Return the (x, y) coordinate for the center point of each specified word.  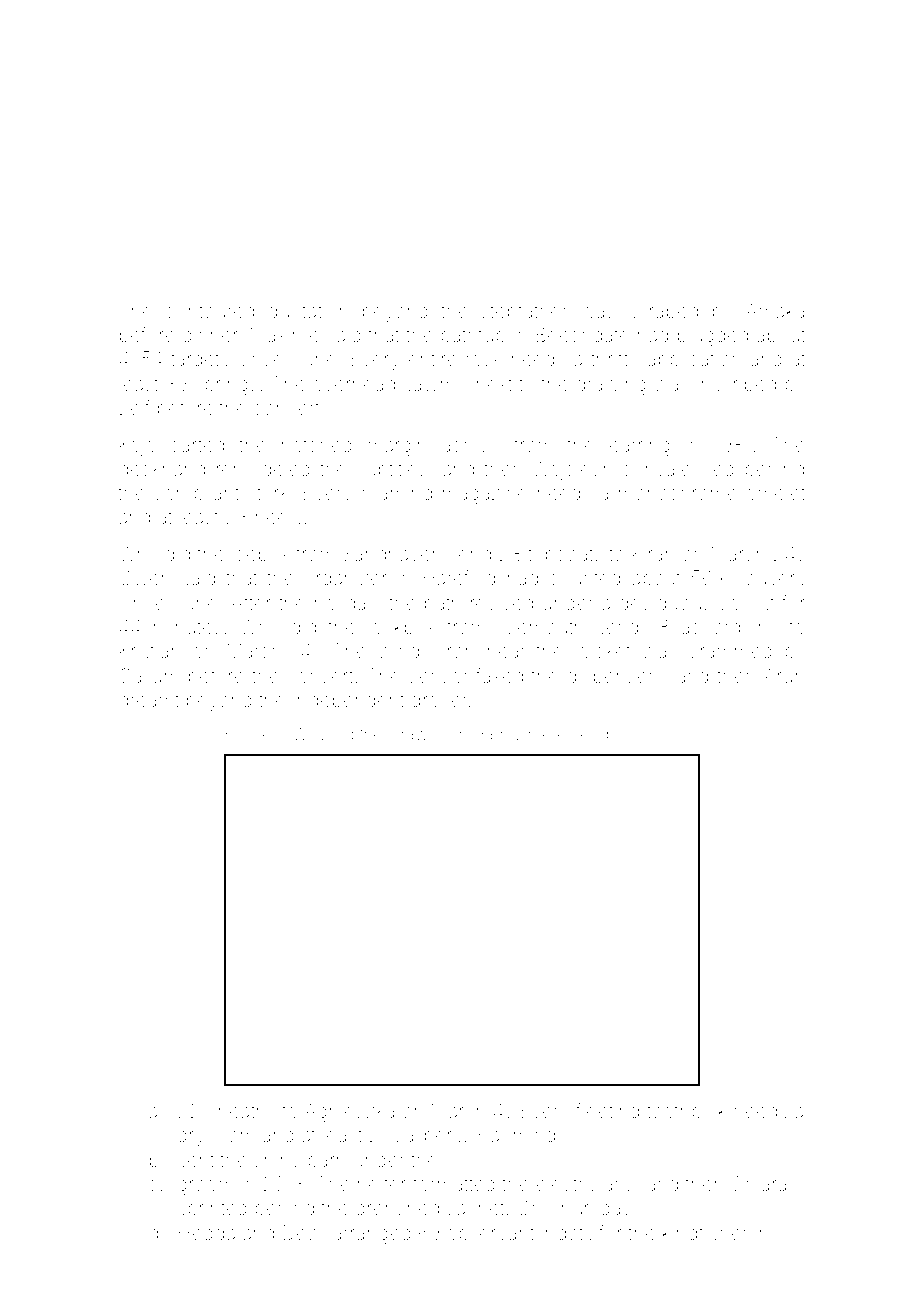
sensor (439, 677)
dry (191, 1137)
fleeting (607, 1113)
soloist (748, 603)
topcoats (565, 556)
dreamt (149, 700)
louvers (773, 578)
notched (317, 445)
